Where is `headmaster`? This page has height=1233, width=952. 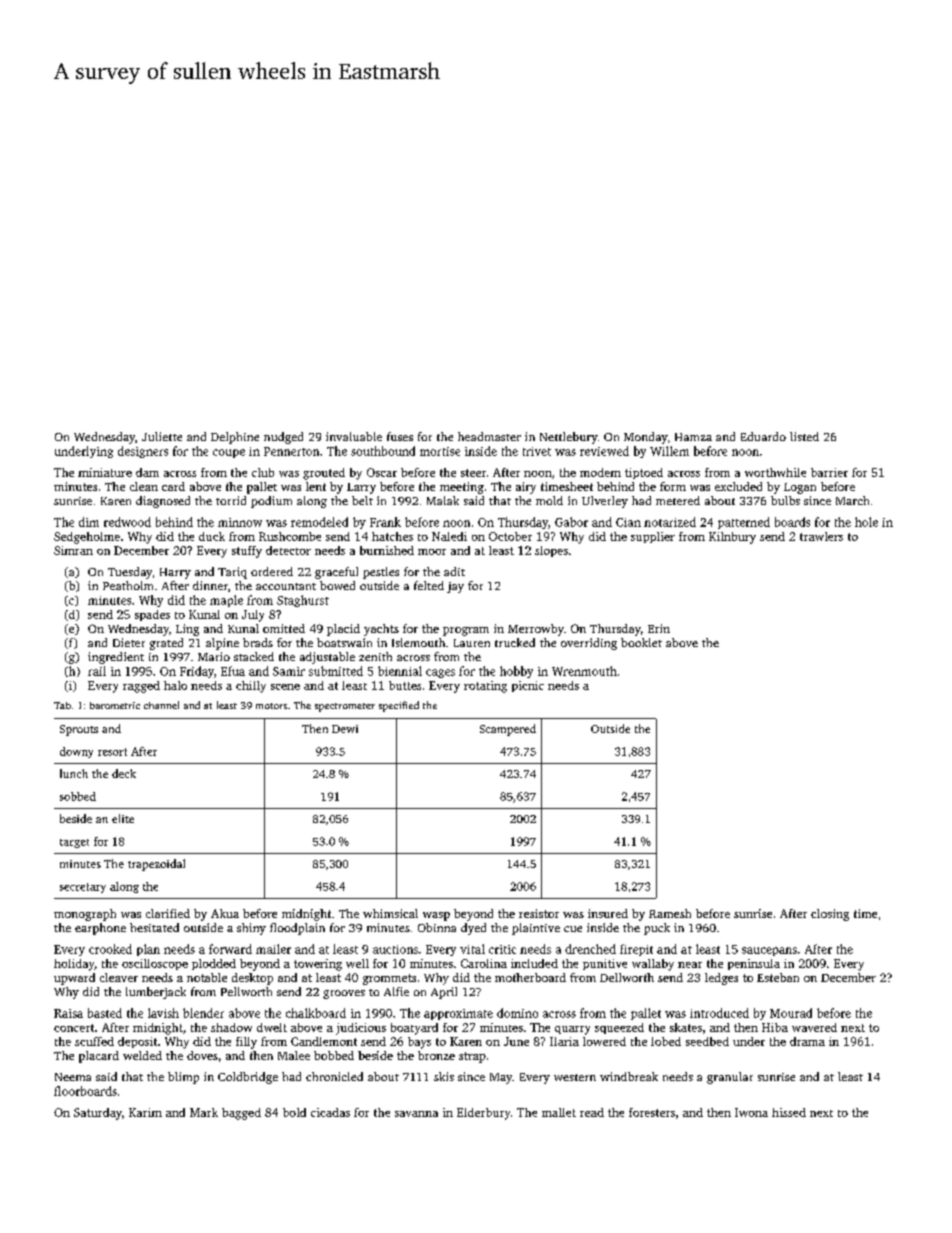 headmaster is located at coordinates (489, 436).
